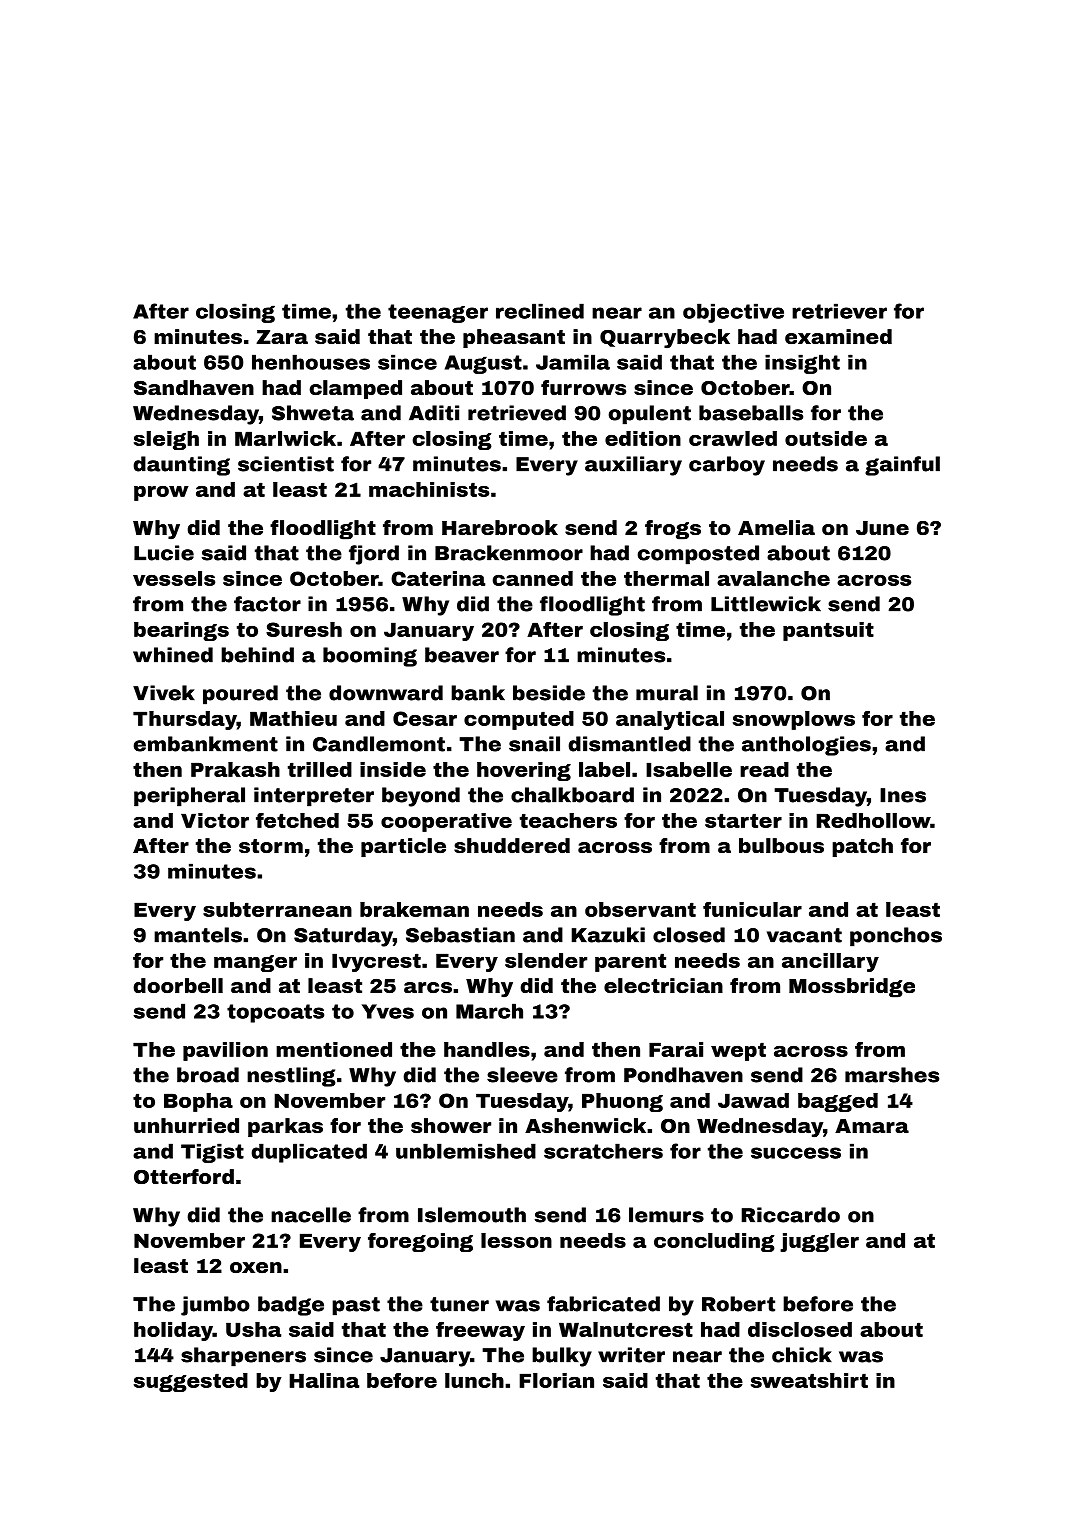 The width and height of the image is (1077, 1524). I want to click on parkas, so click(285, 1127).
